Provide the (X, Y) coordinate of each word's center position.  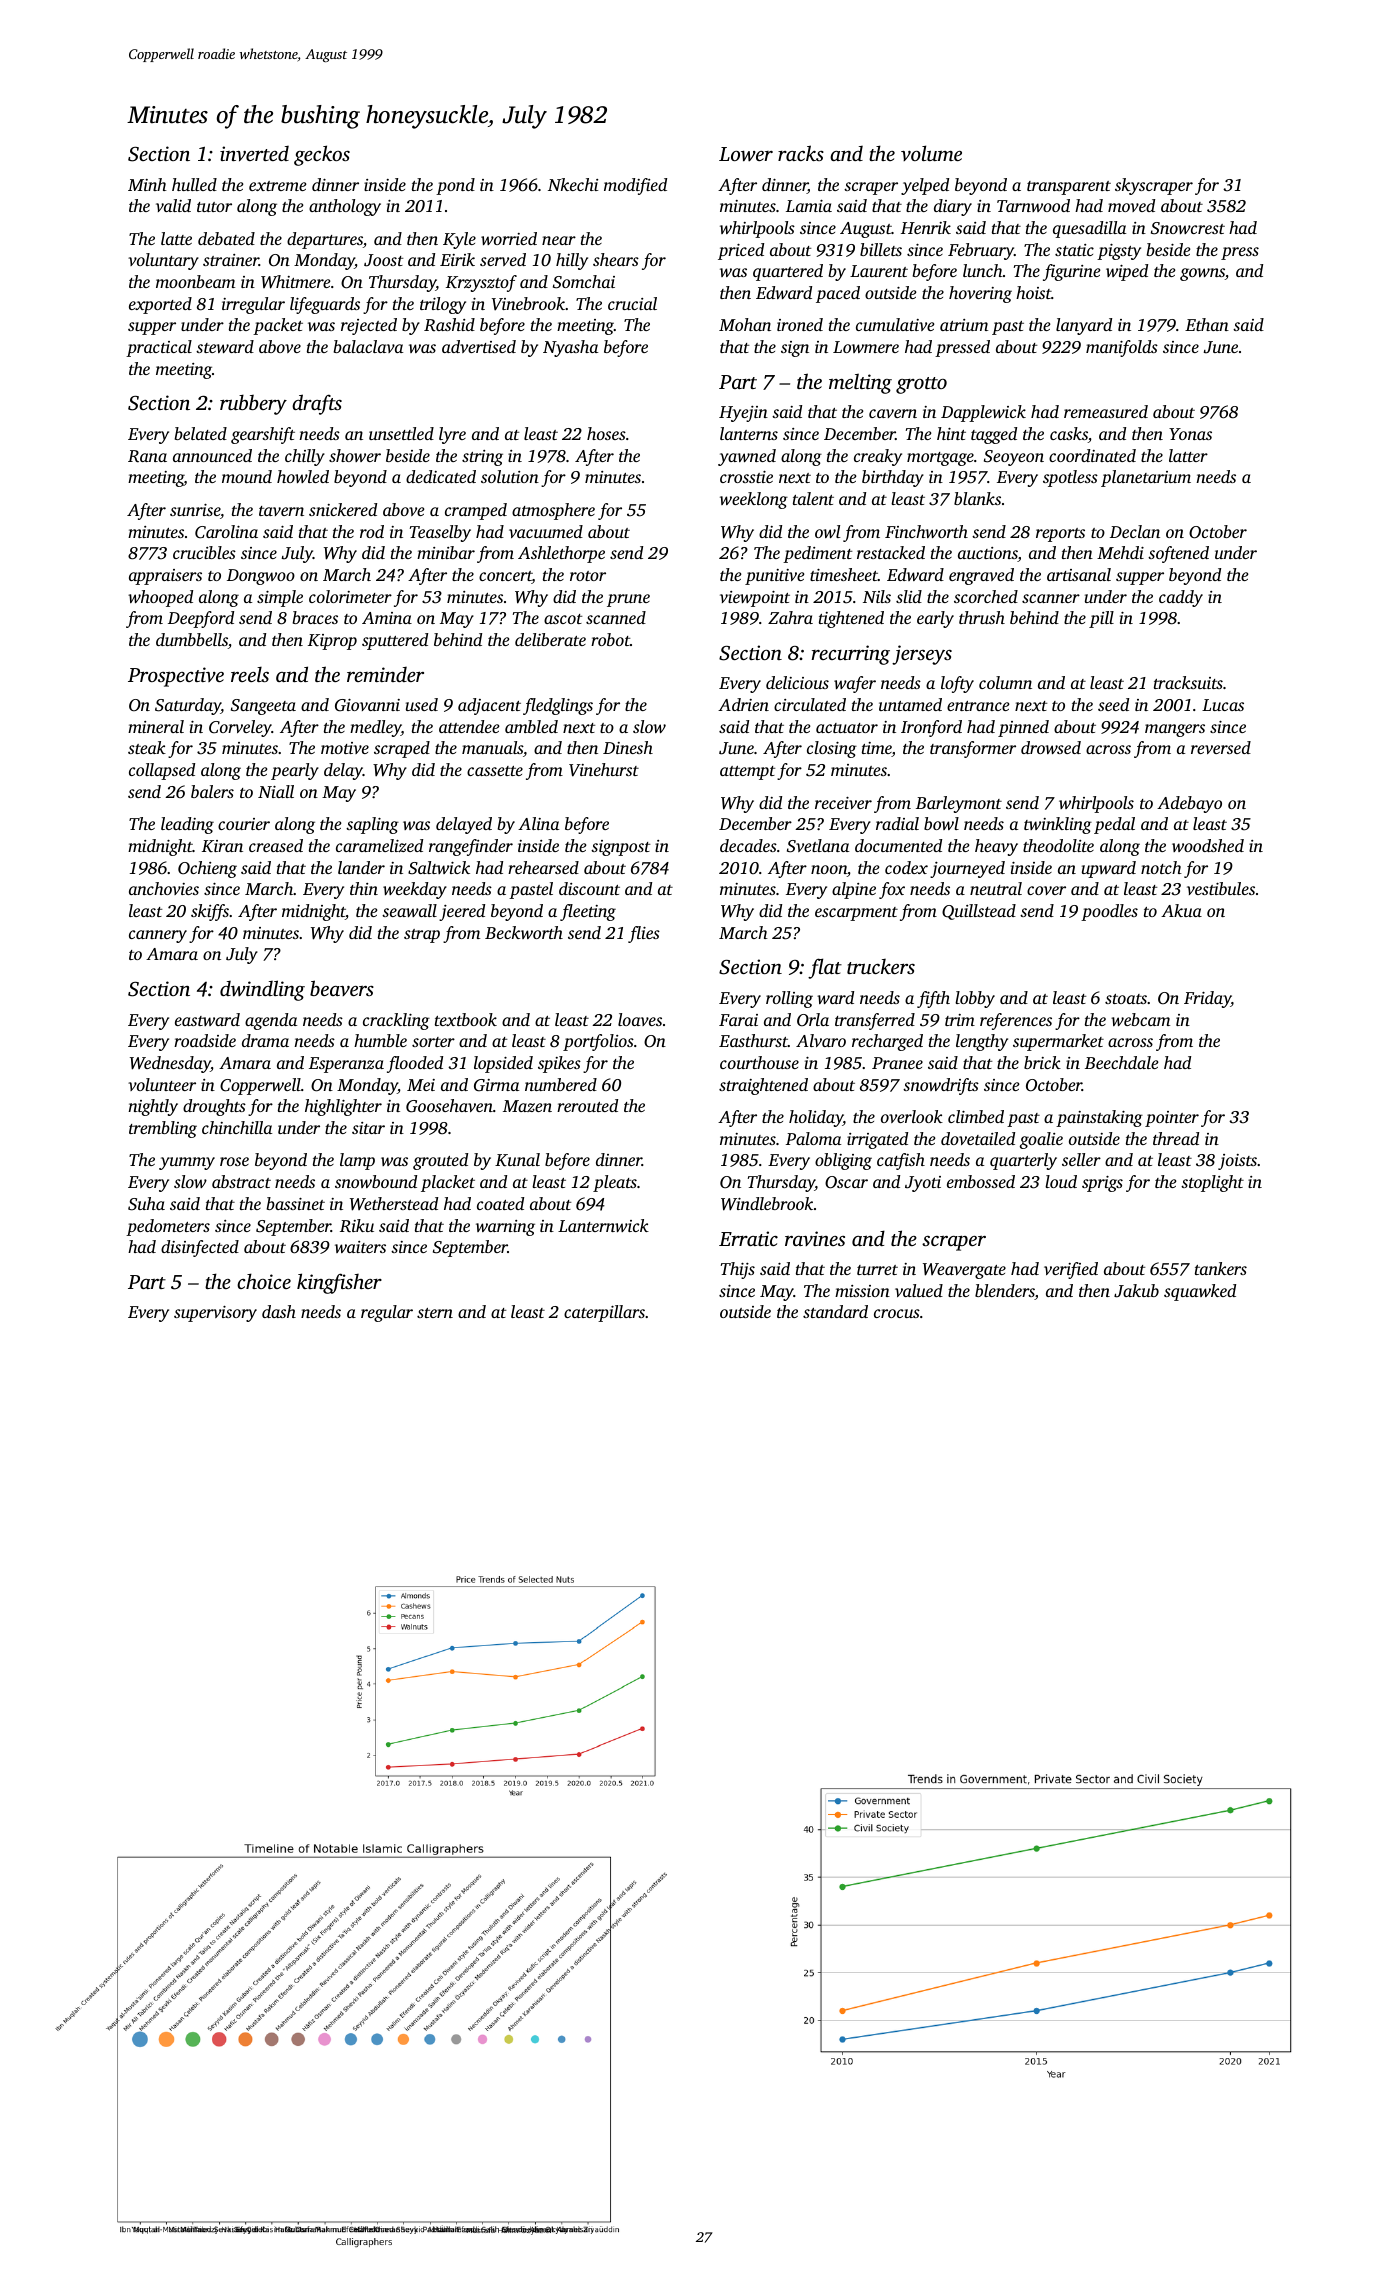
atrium (964, 325)
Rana (147, 456)
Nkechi (573, 184)
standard (835, 1311)
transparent (1069, 188)
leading (187, 825)
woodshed (1208, 845)
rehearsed (543, 867)
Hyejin (743, 414)
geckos (322, 155)
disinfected (200, 1248)
